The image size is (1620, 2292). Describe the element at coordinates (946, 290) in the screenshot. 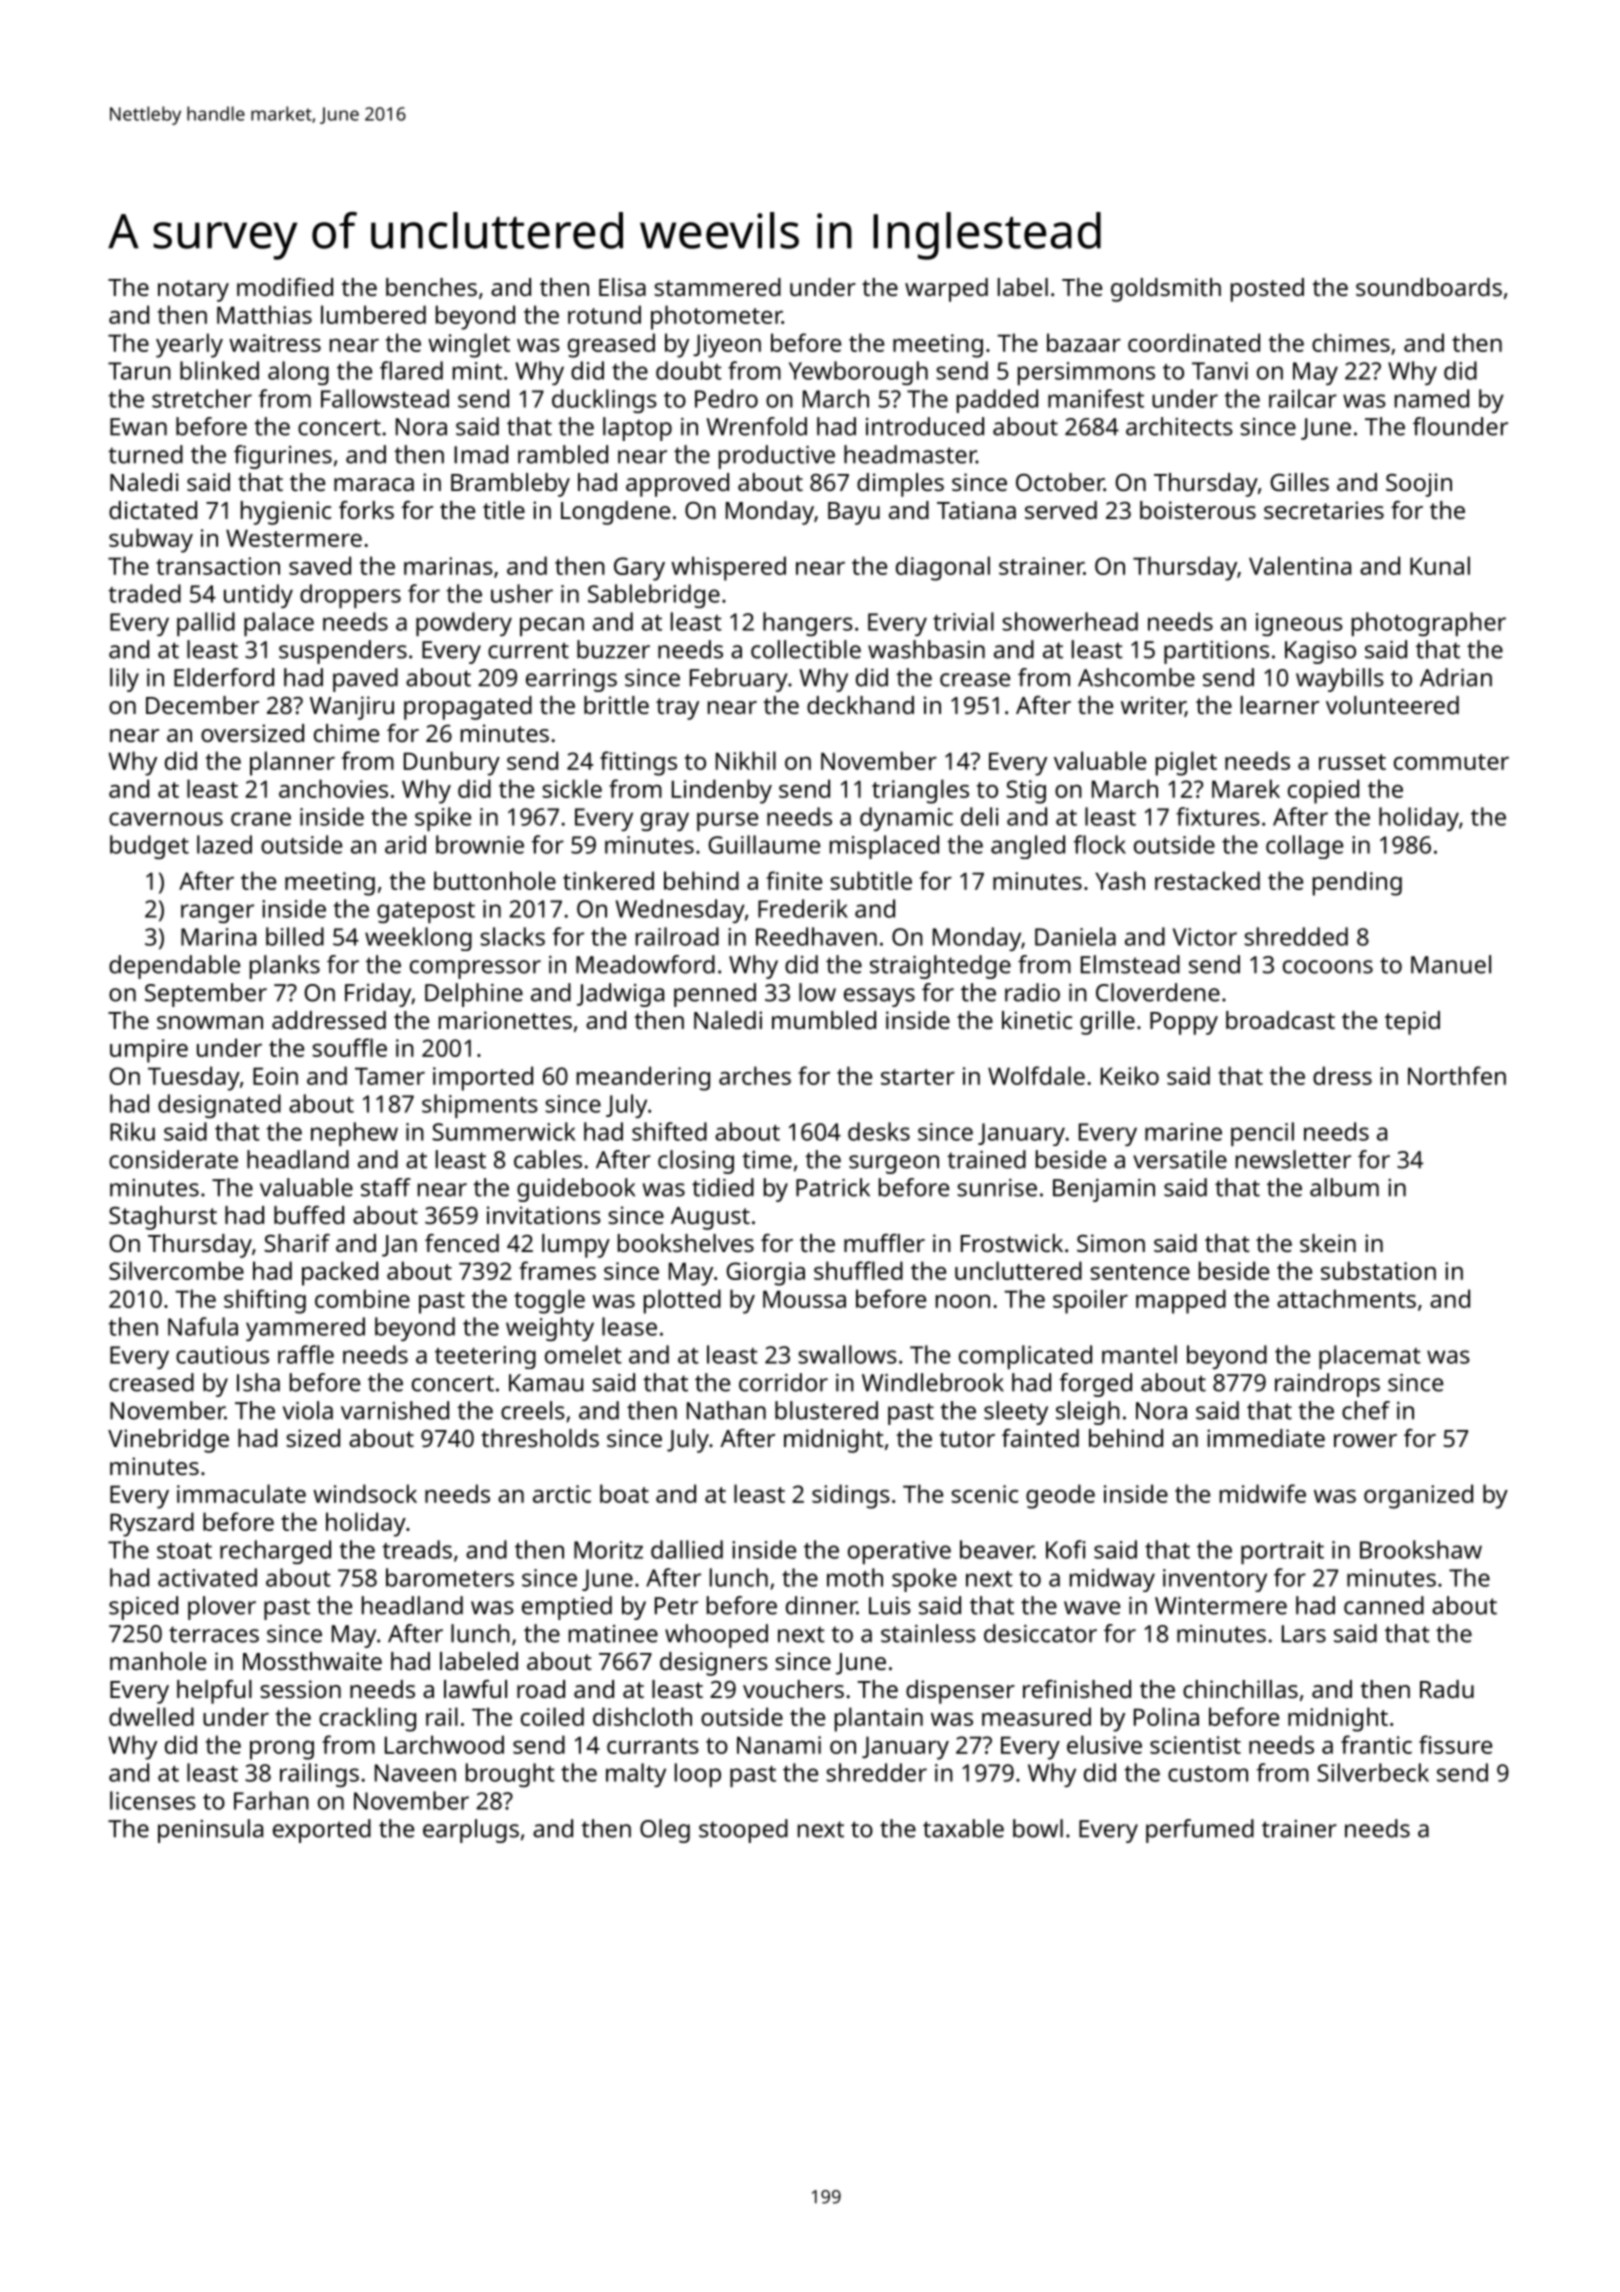

I see `warped` at that location.
